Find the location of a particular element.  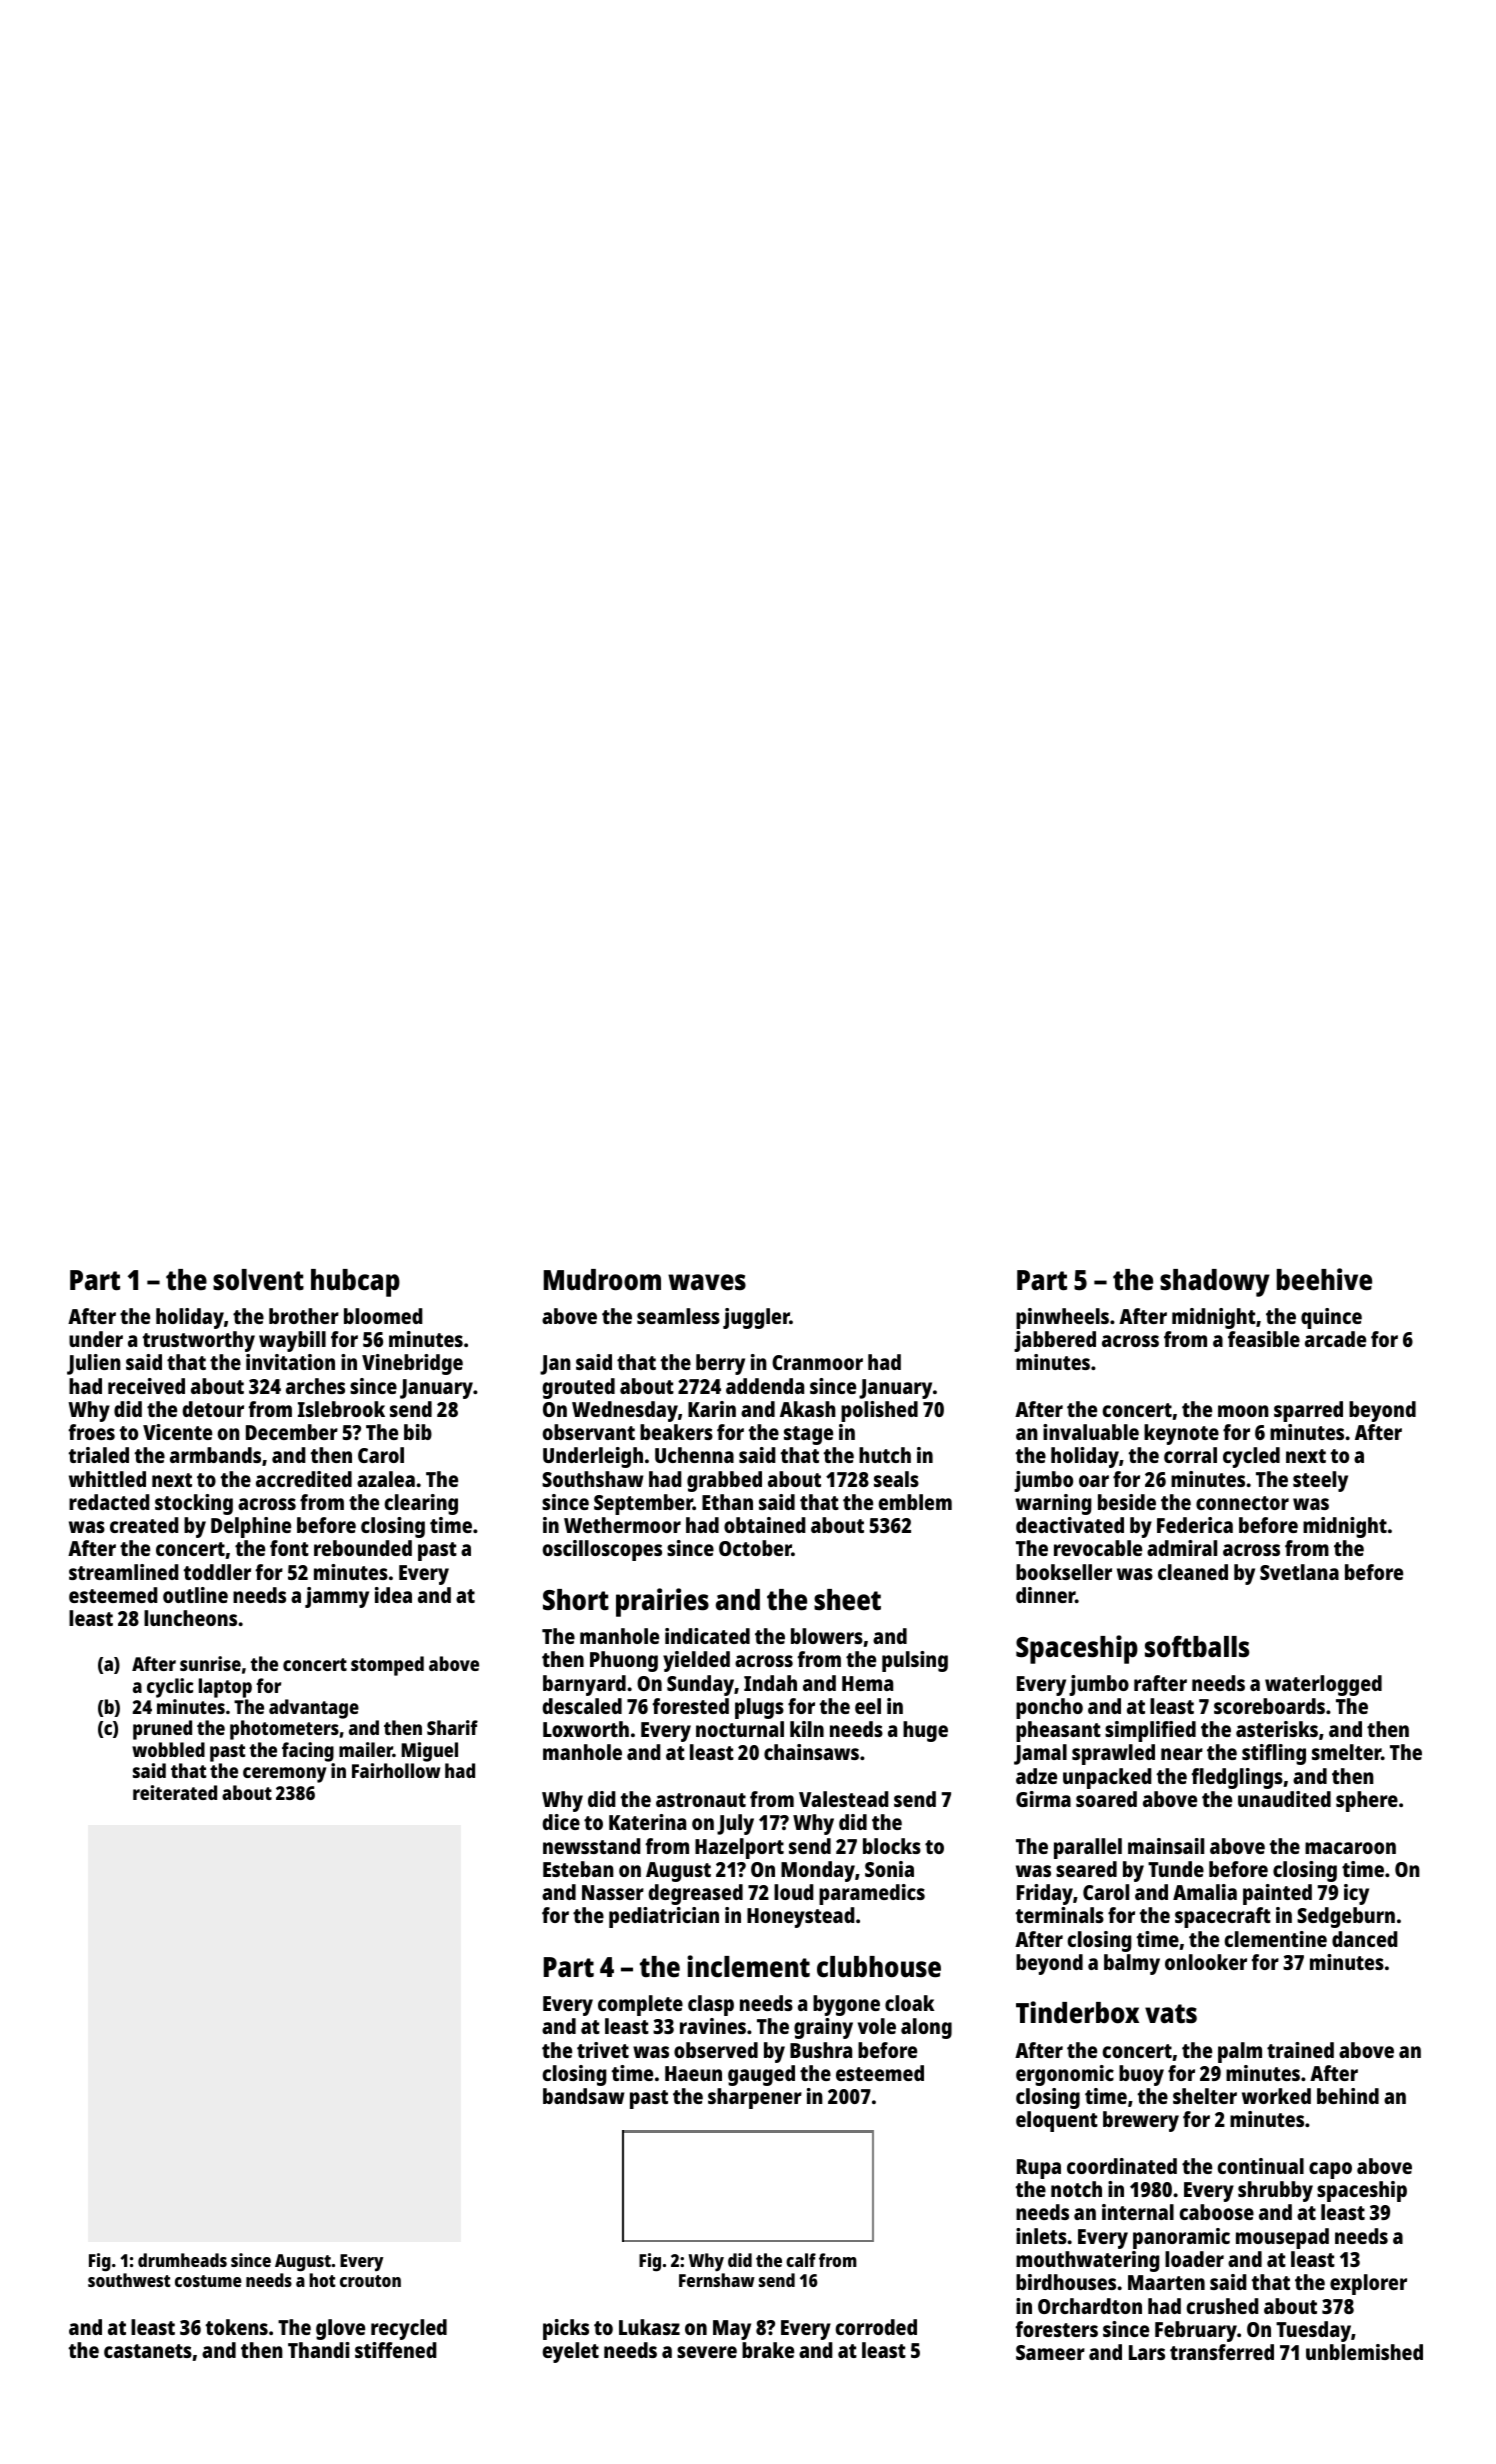

seamless is located at coordinates (678, 1316).
